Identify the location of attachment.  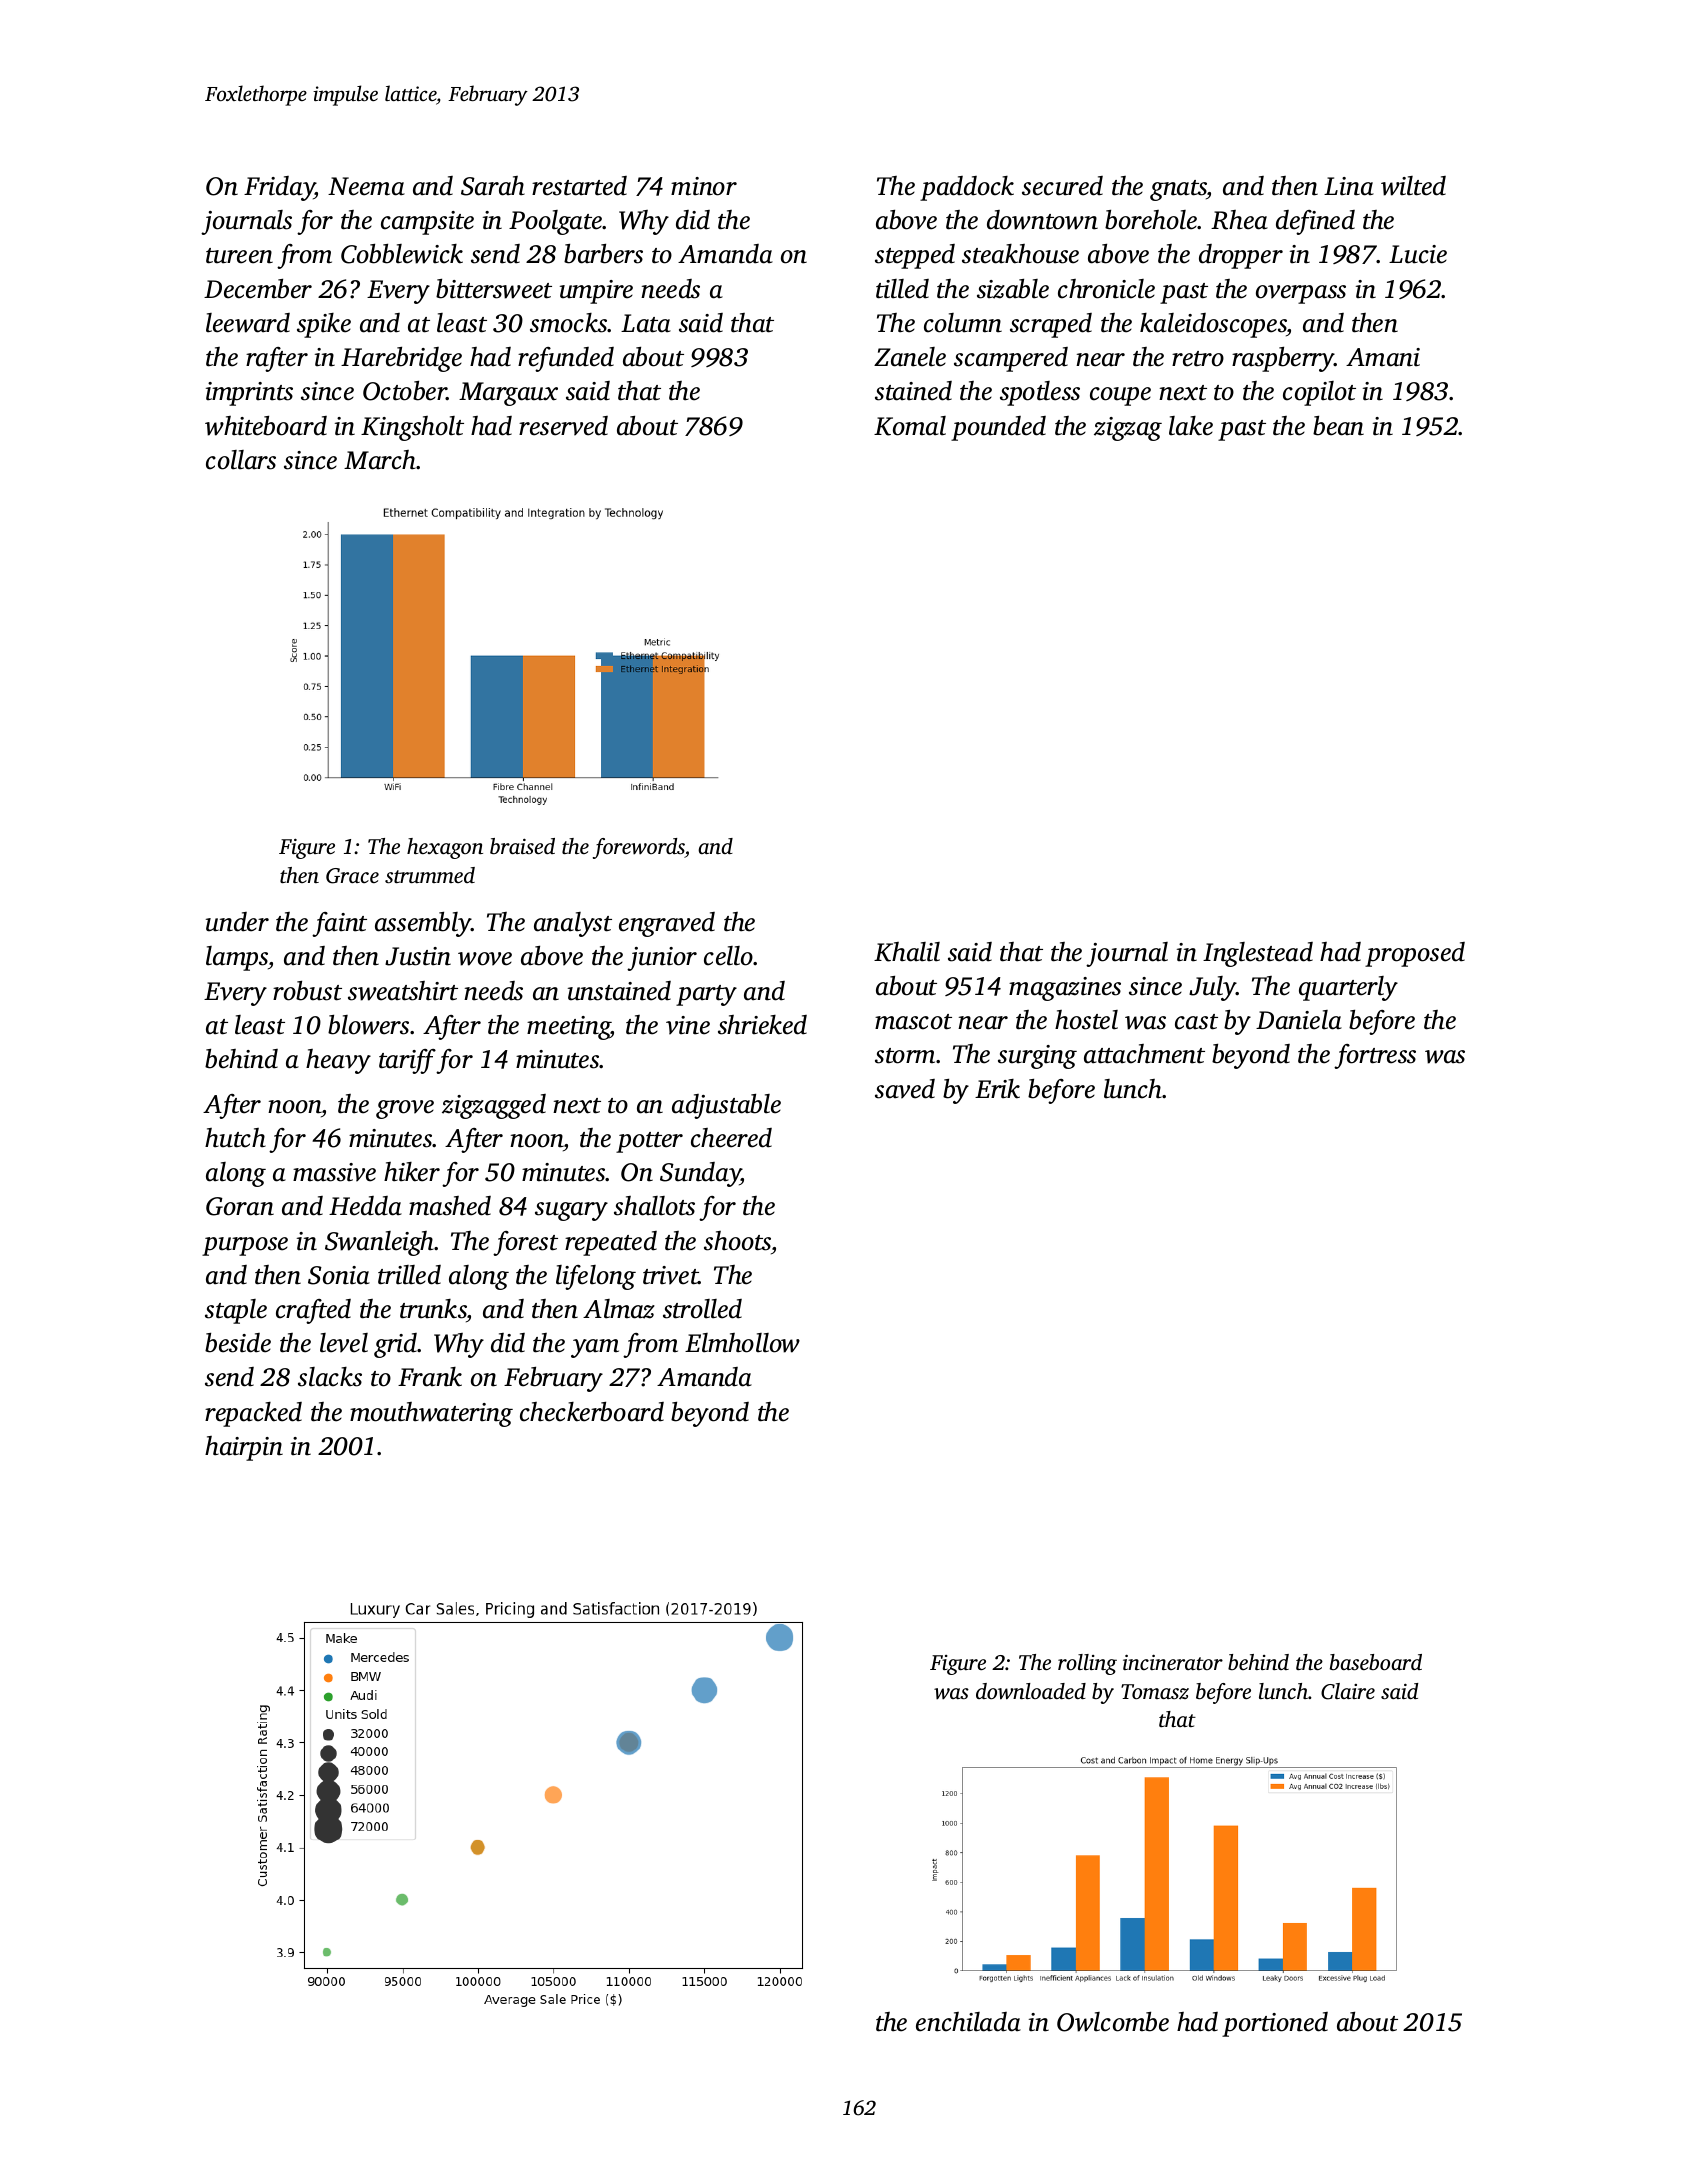
(1144, 1054).
